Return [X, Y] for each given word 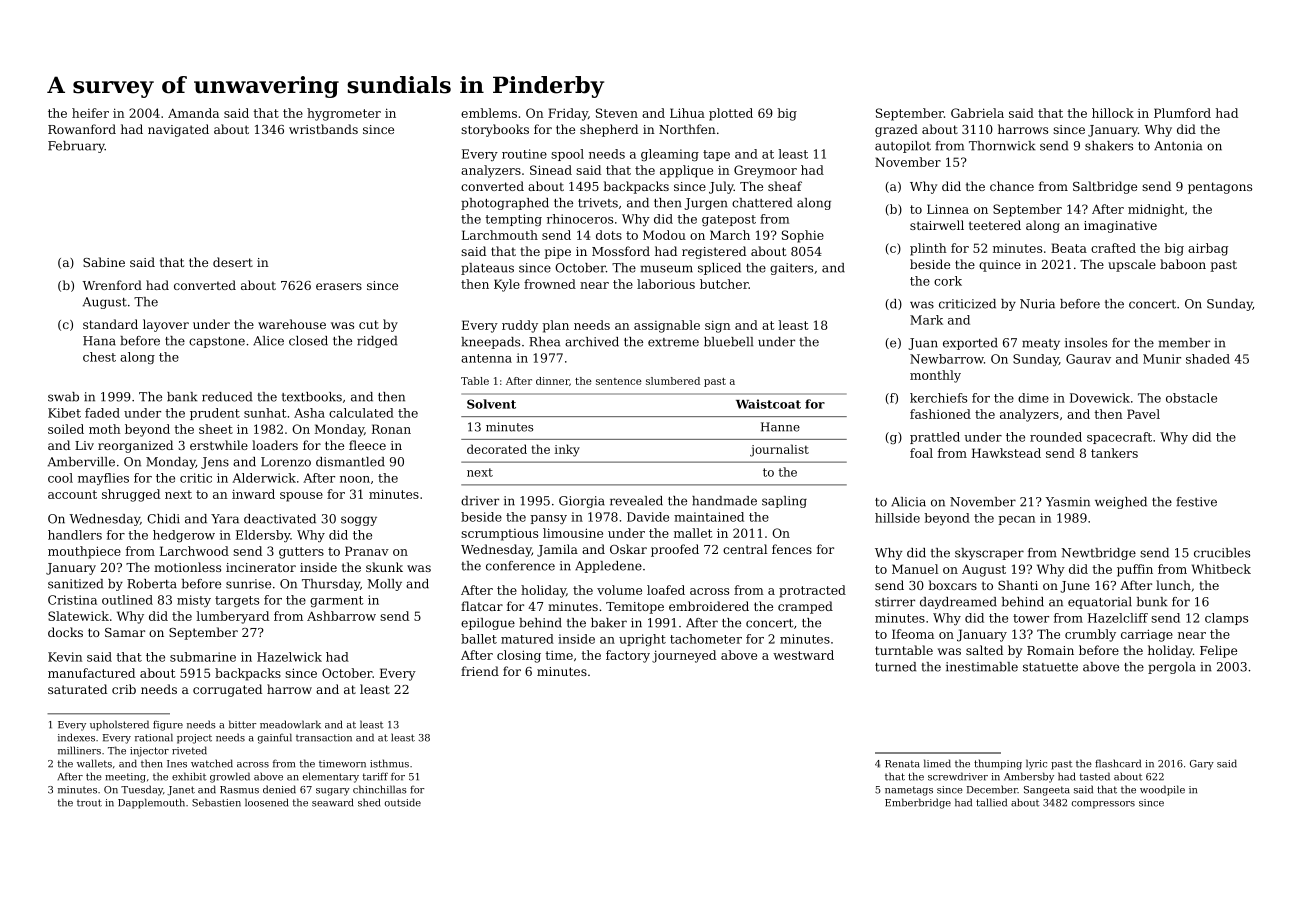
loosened [266, 802]
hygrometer [344, 114]
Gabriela [977, 113]
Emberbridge [918, 803]
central [745, 549]
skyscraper [989, 554]
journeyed [684, 656]
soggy [359, 521]
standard [110, 324]
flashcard [1118, 763]
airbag [1208, 249]
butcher [724, 284]
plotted [731, 114]
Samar [125, 632]
